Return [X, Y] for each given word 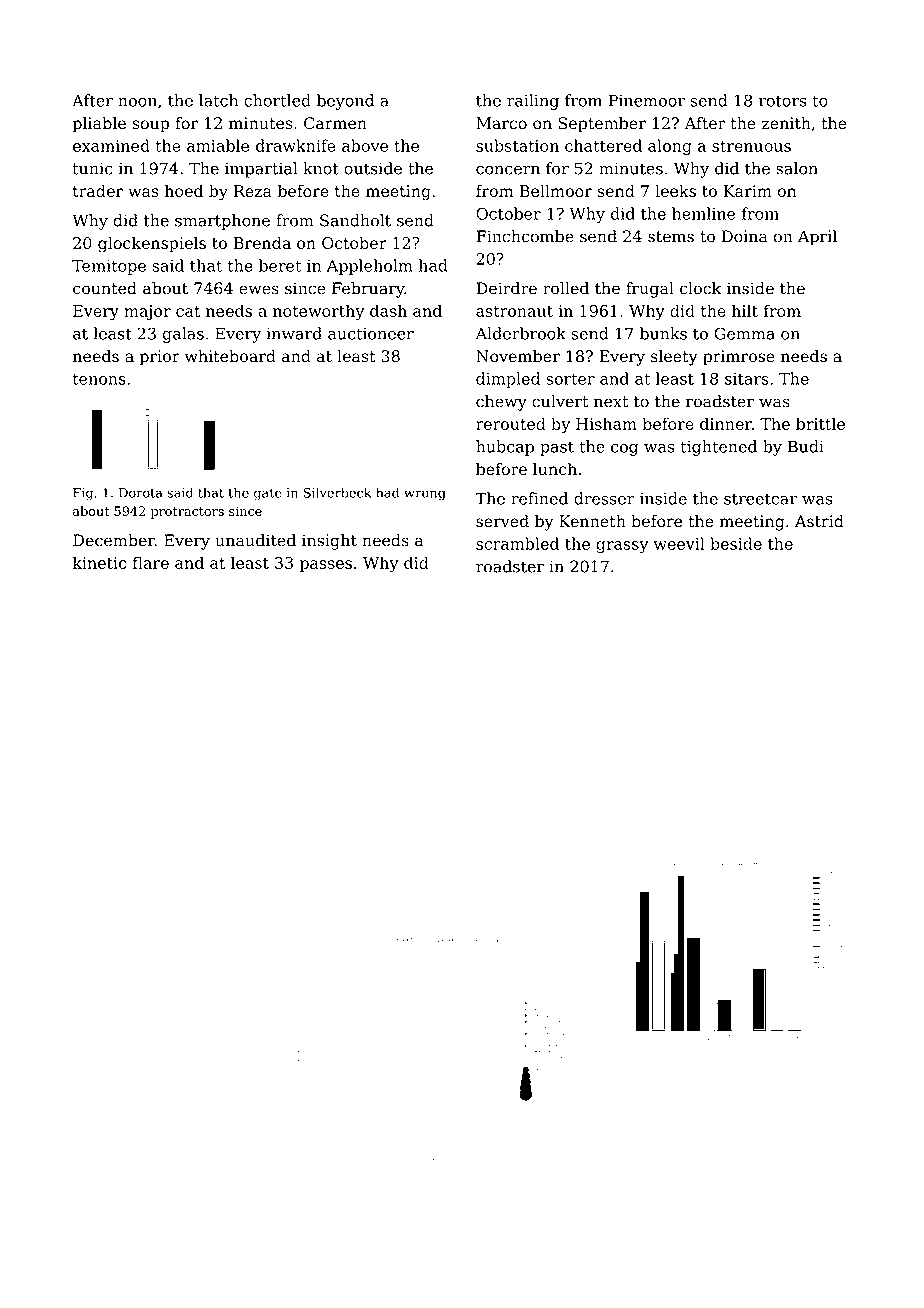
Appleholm [370, 267]
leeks [675, 190]
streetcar [760, 499]
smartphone [222, 222]
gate [268, 495]
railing [533, 102]
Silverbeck [337, 492]
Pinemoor [646, 100]
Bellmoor [555, 190]
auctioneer [371, 334]
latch [218, 100]
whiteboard [230, 356]
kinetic [99, 562]
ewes [259, 290]
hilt [745, 310]
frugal [650, 290]
